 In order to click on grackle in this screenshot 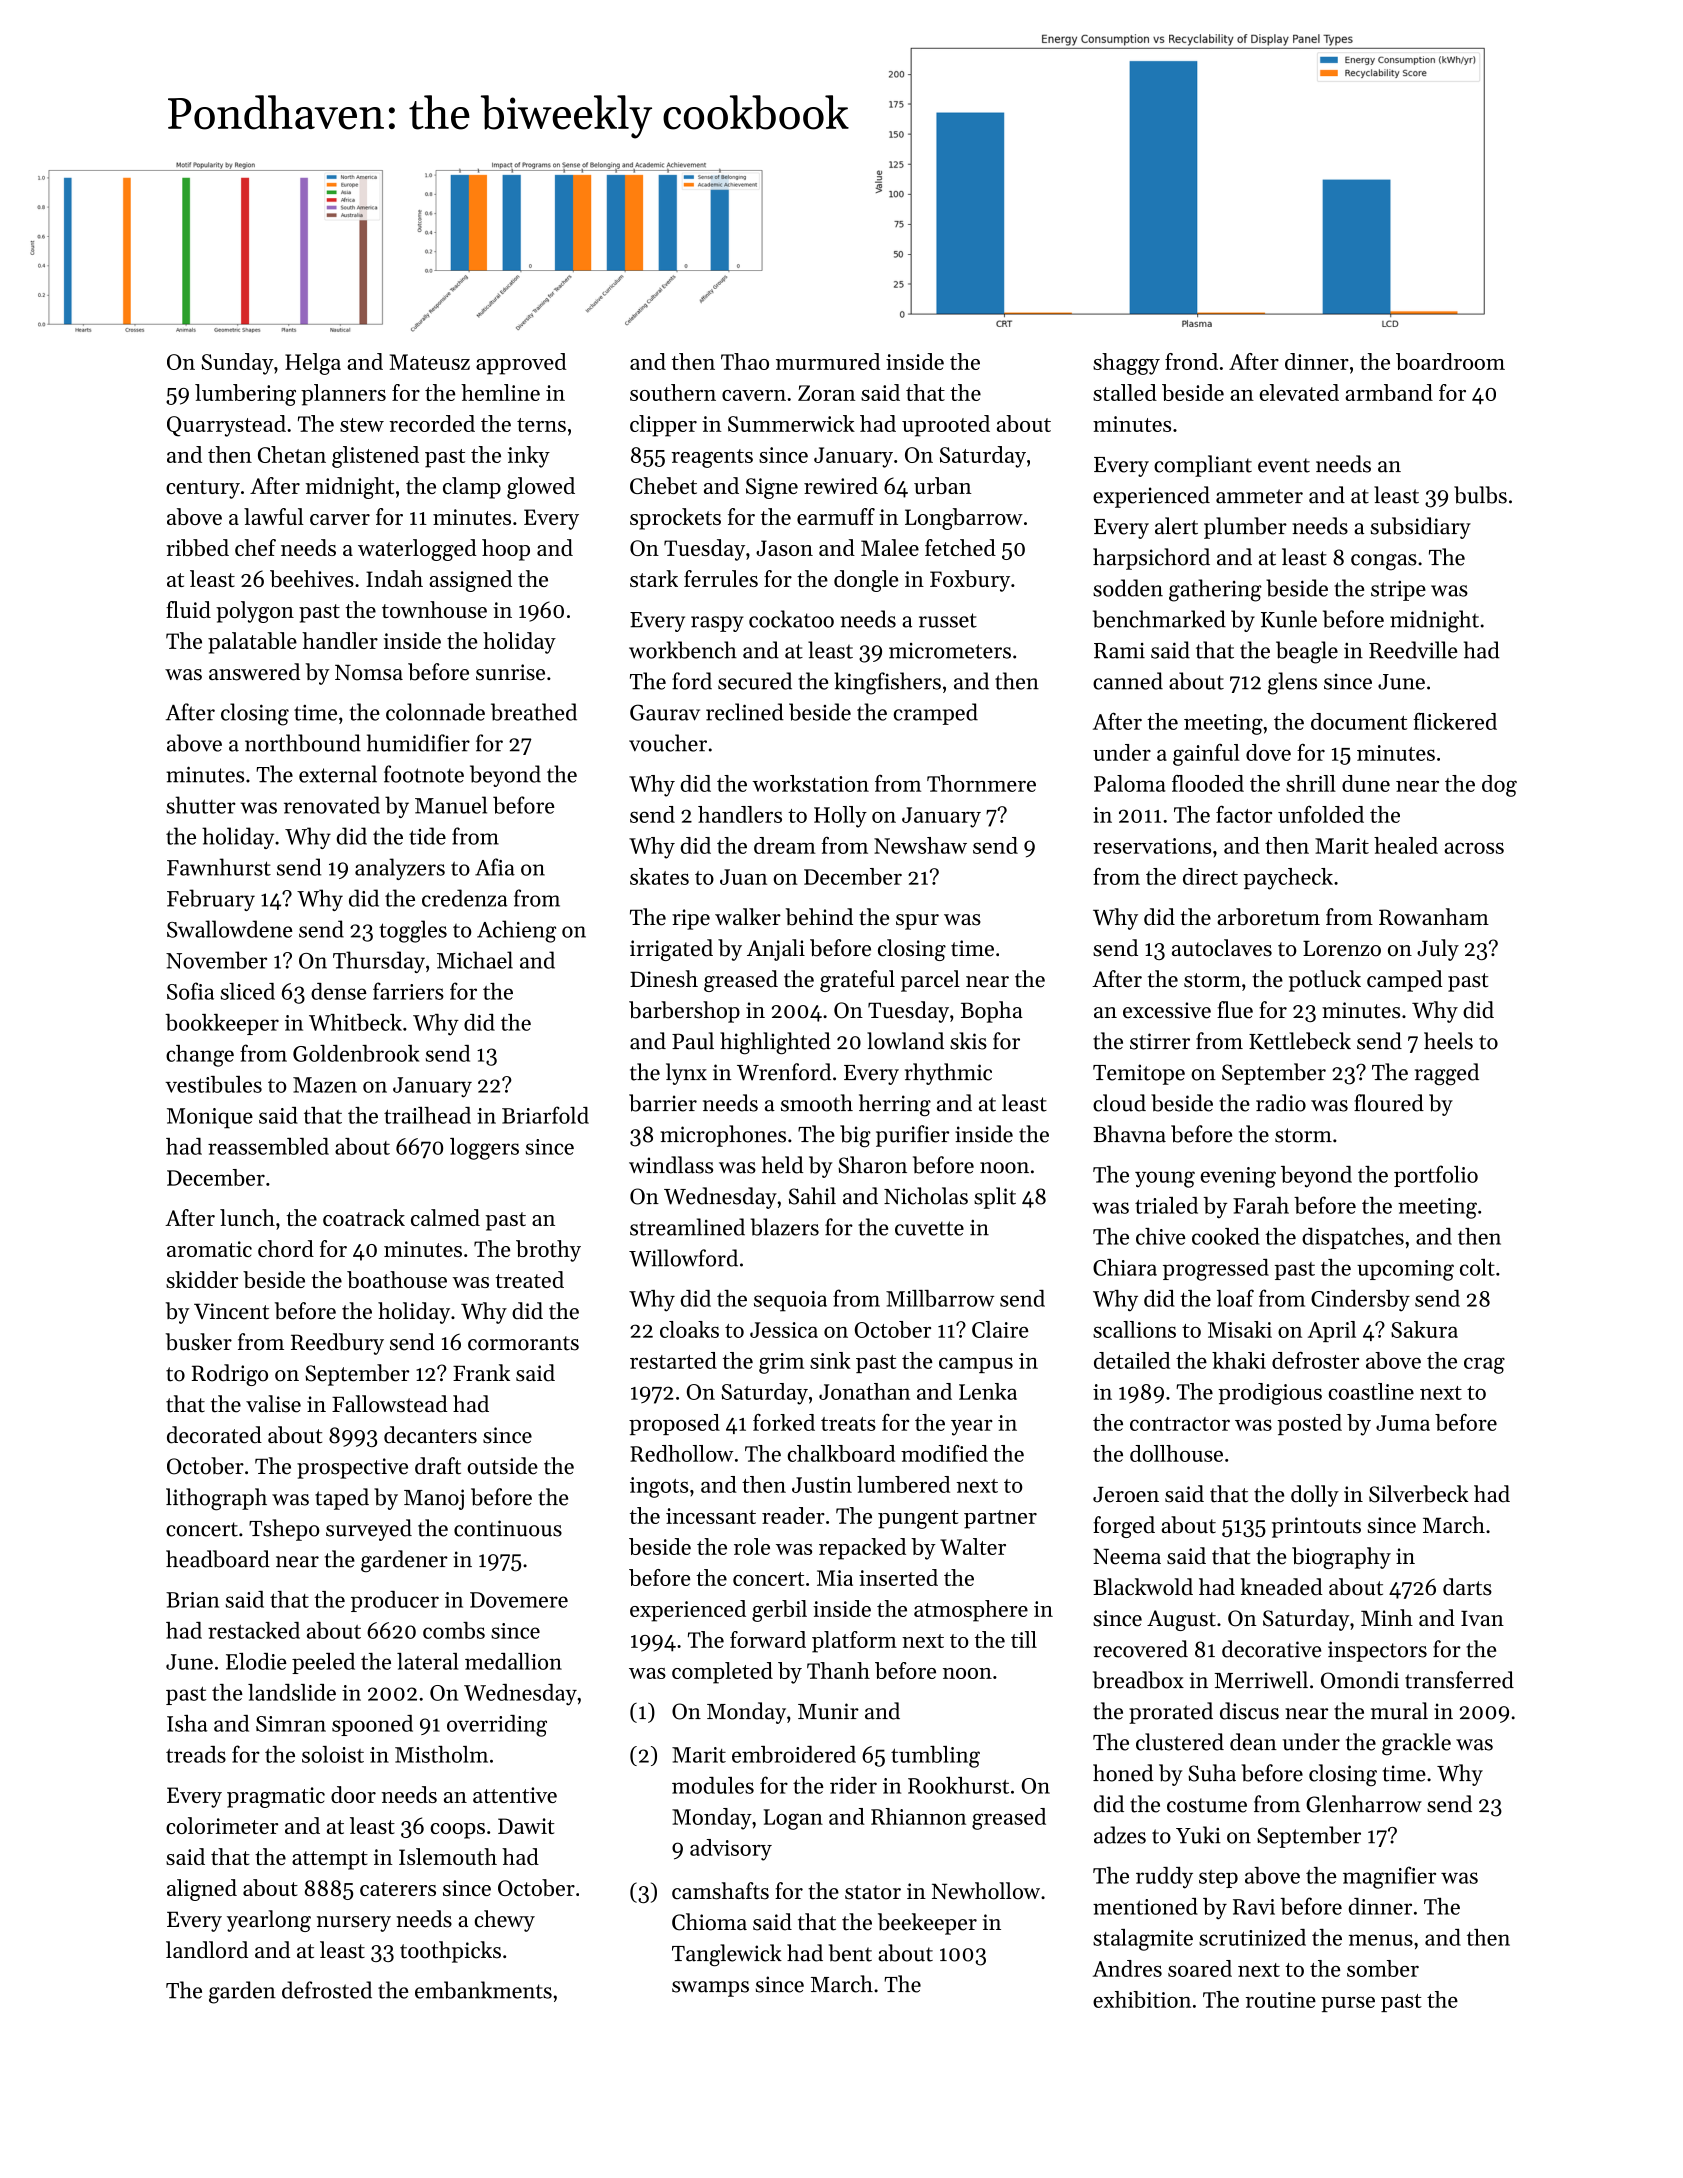, I will do `click(1416, 1744)`.
